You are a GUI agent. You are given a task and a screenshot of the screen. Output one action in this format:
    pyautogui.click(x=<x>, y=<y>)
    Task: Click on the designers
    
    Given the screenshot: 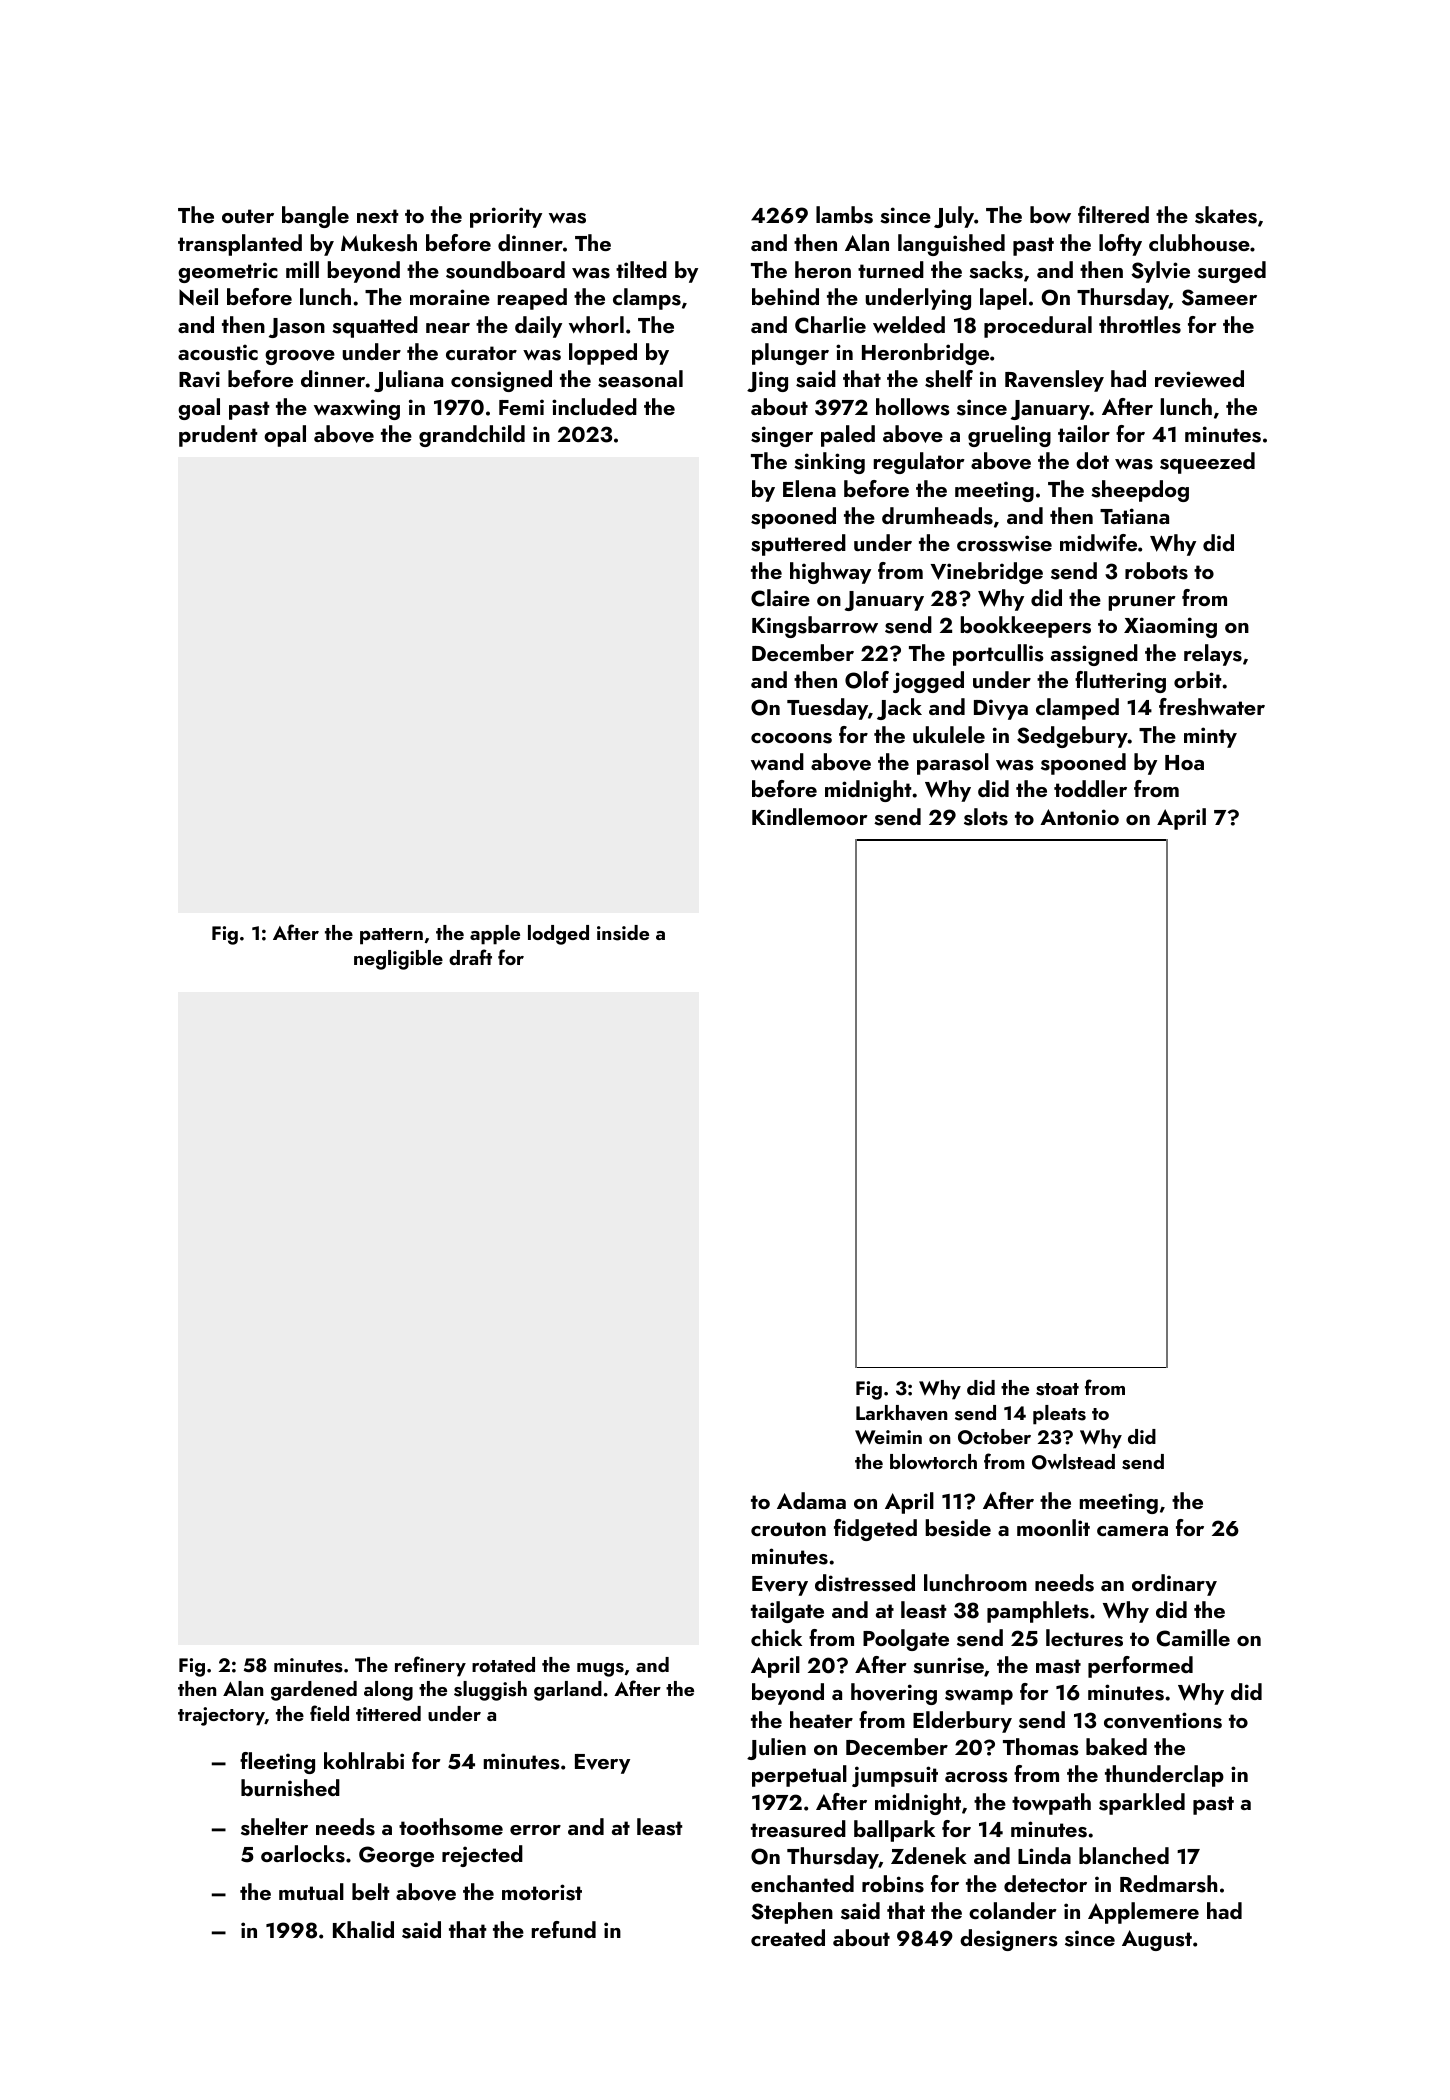 What is the action you would take?
    pyautogui.click(x=1009, y=1940)
